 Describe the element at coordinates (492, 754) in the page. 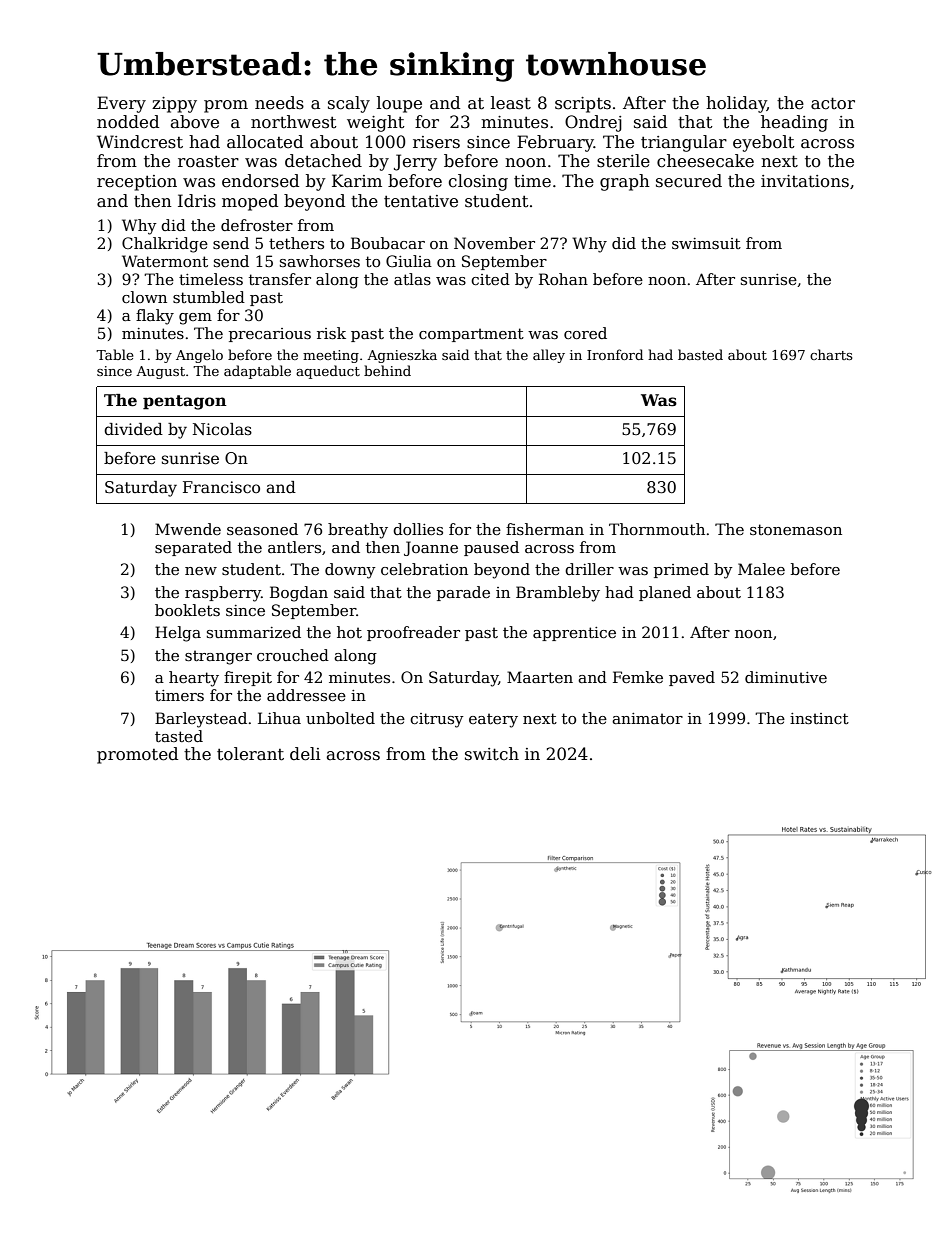

I see `switch` at that location.
